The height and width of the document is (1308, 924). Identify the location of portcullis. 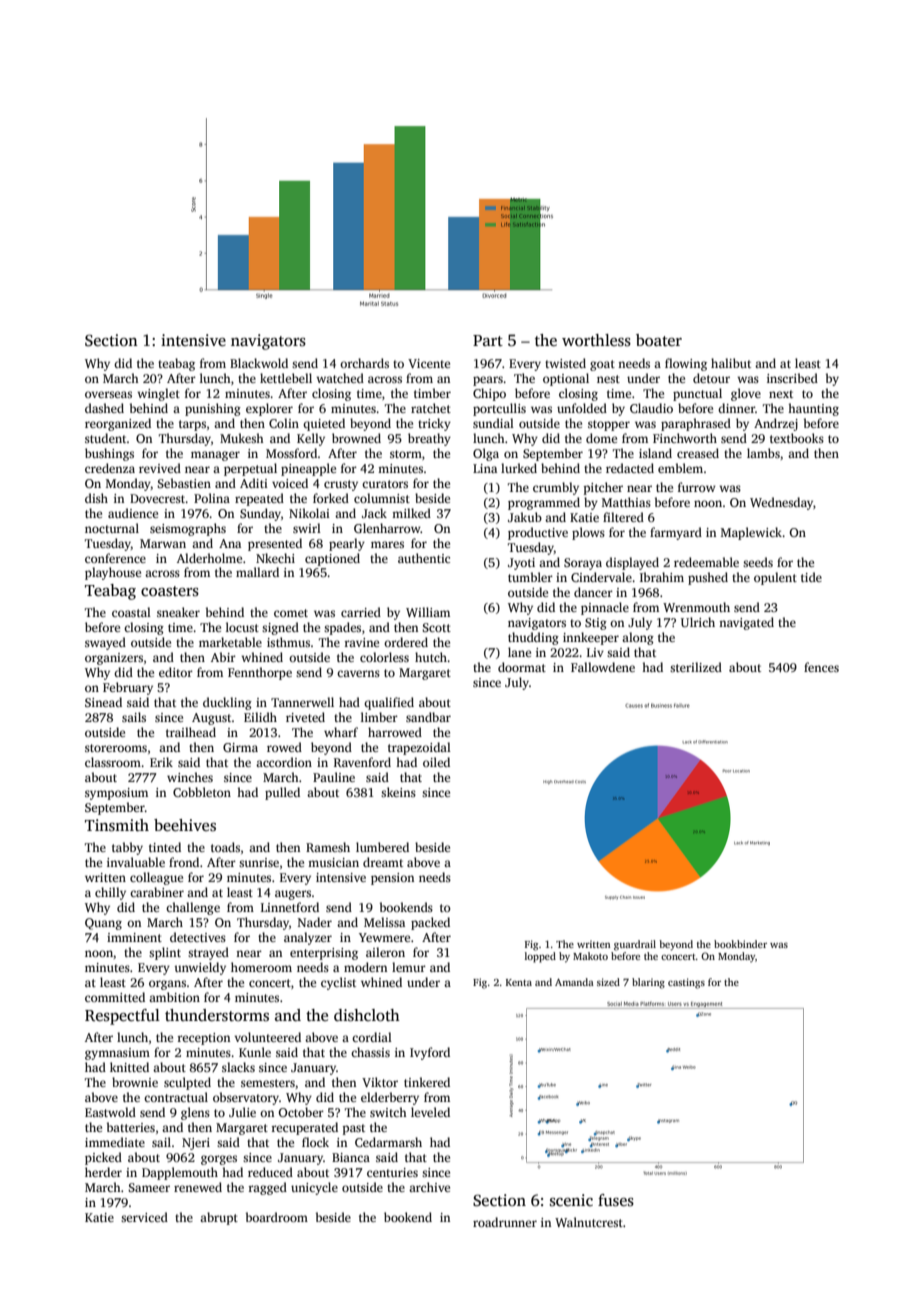
(499, 409).
